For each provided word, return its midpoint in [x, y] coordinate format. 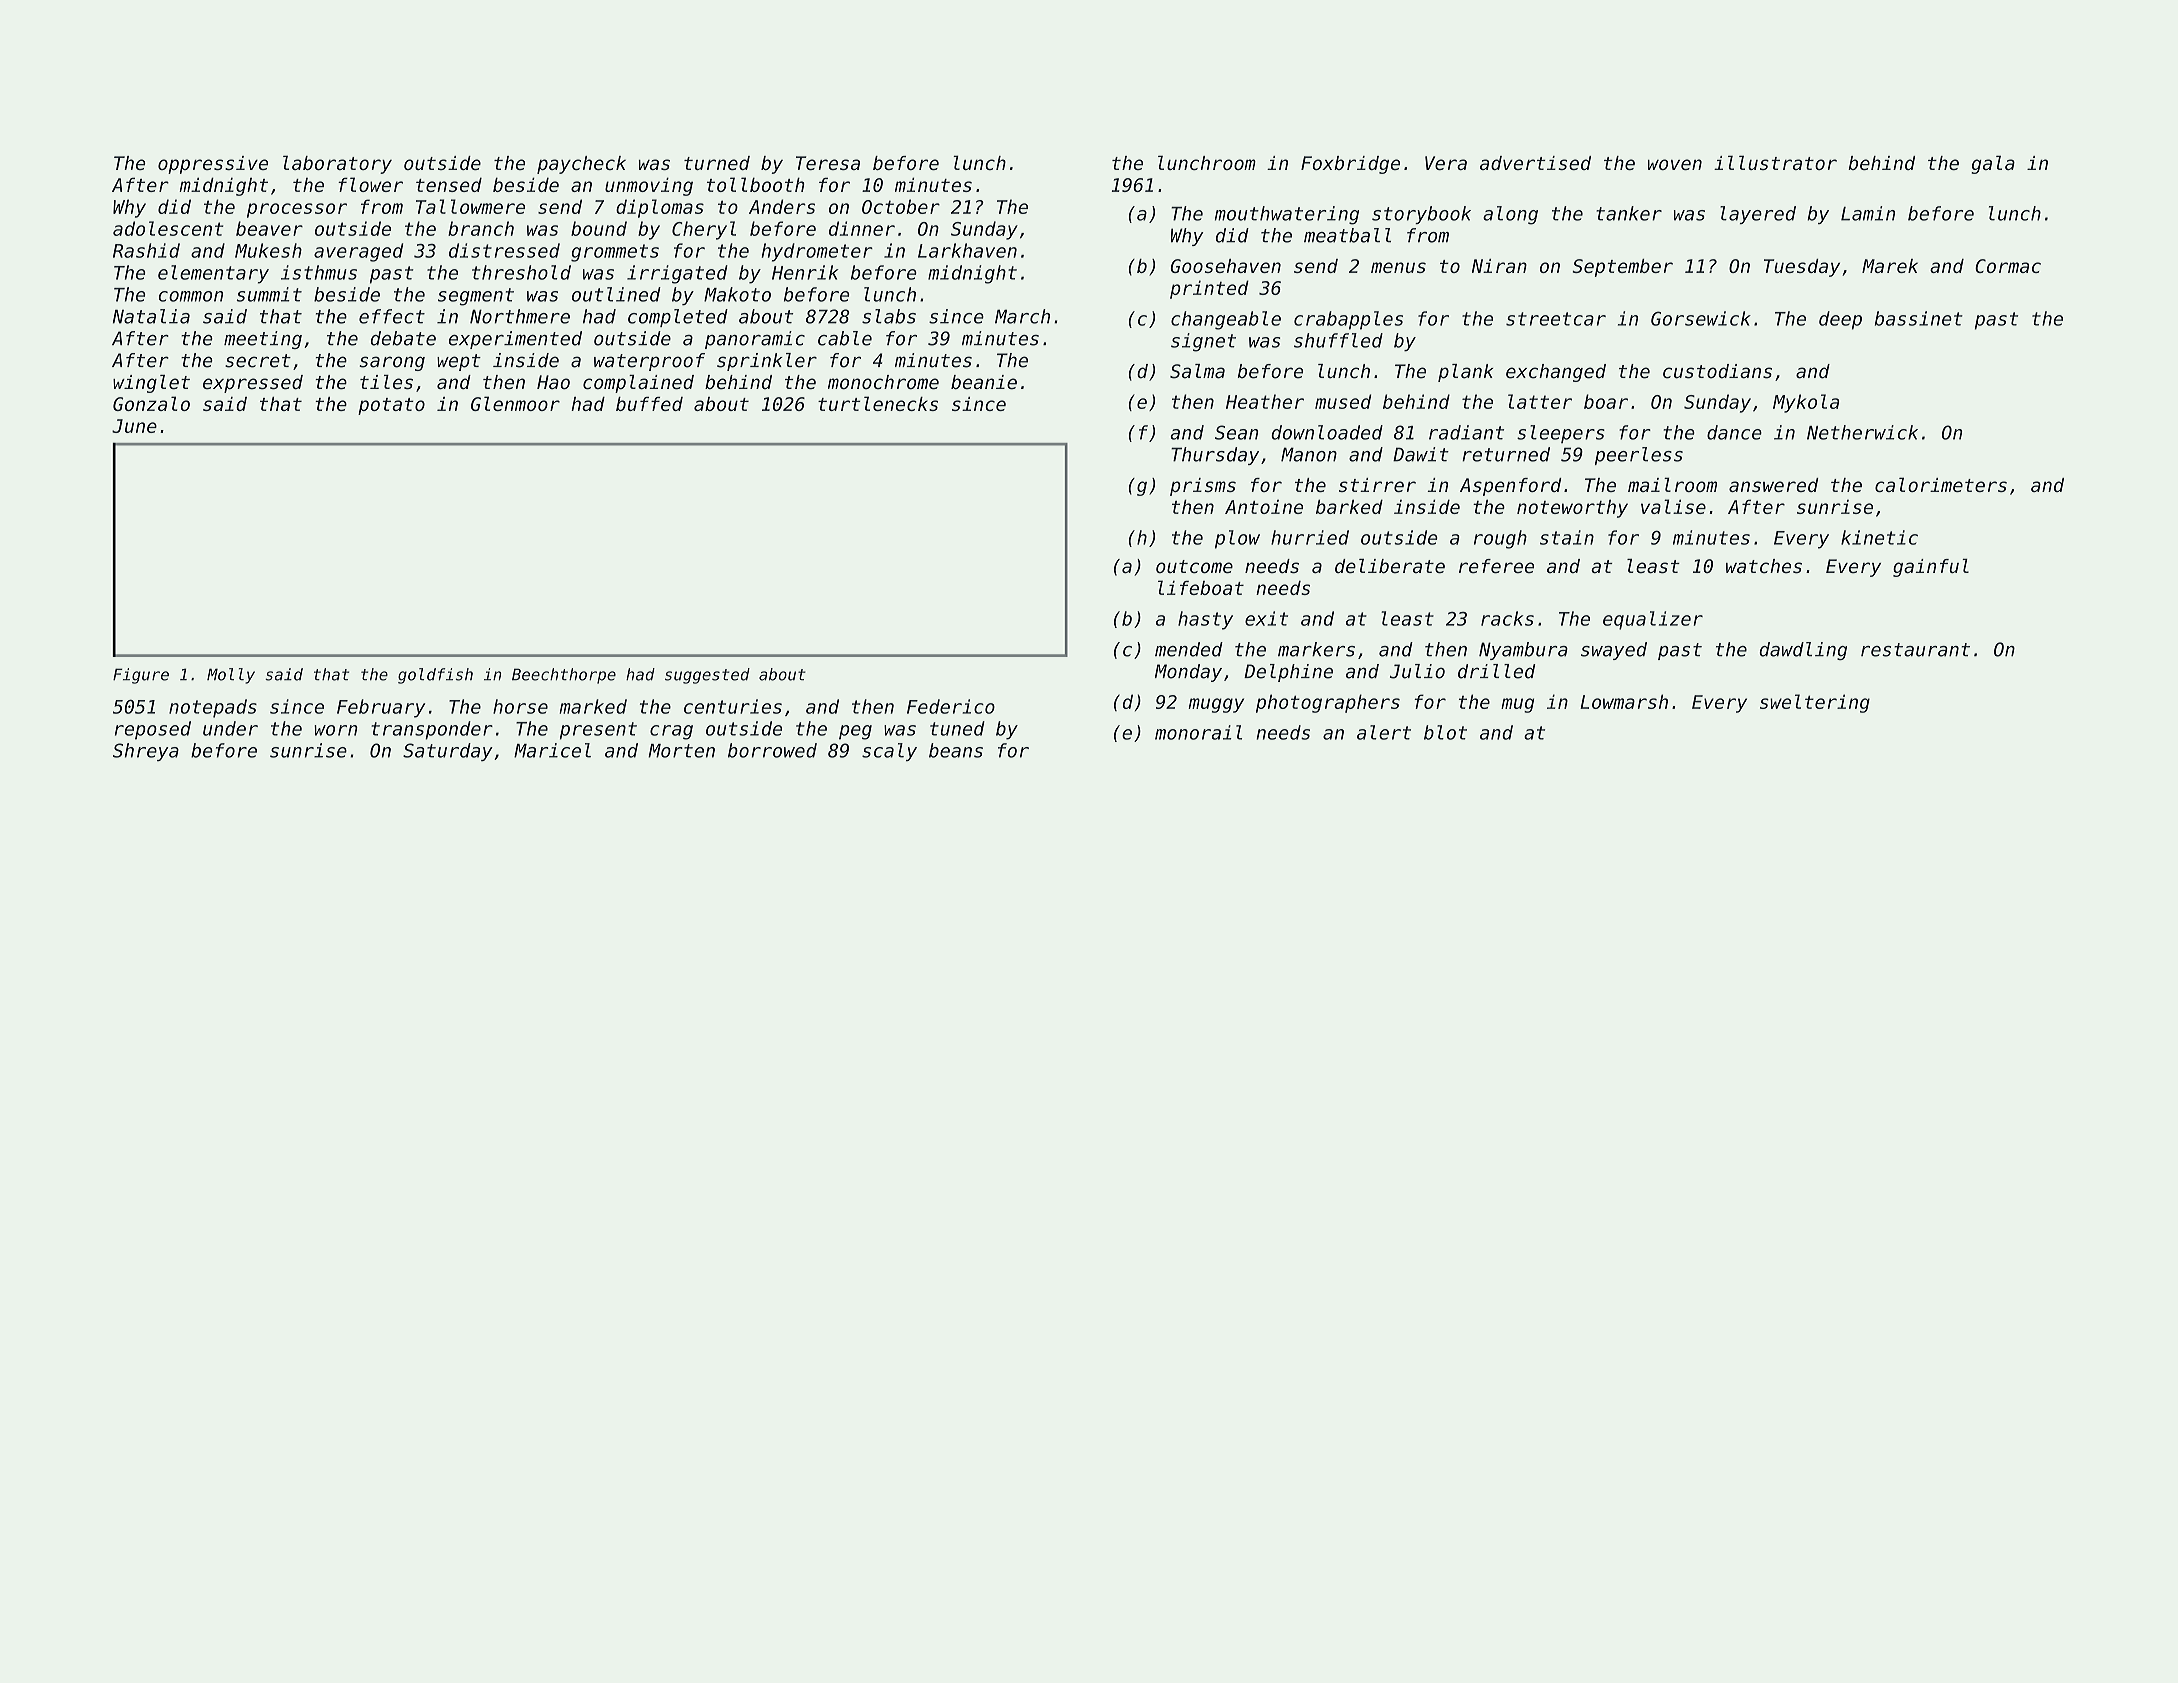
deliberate [1390, 566]
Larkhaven [967, 250]
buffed [649, 404]
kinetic [1879, 537]
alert [1384, 732]
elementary [213, 274]
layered [1758, 215]
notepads [213, 708]
